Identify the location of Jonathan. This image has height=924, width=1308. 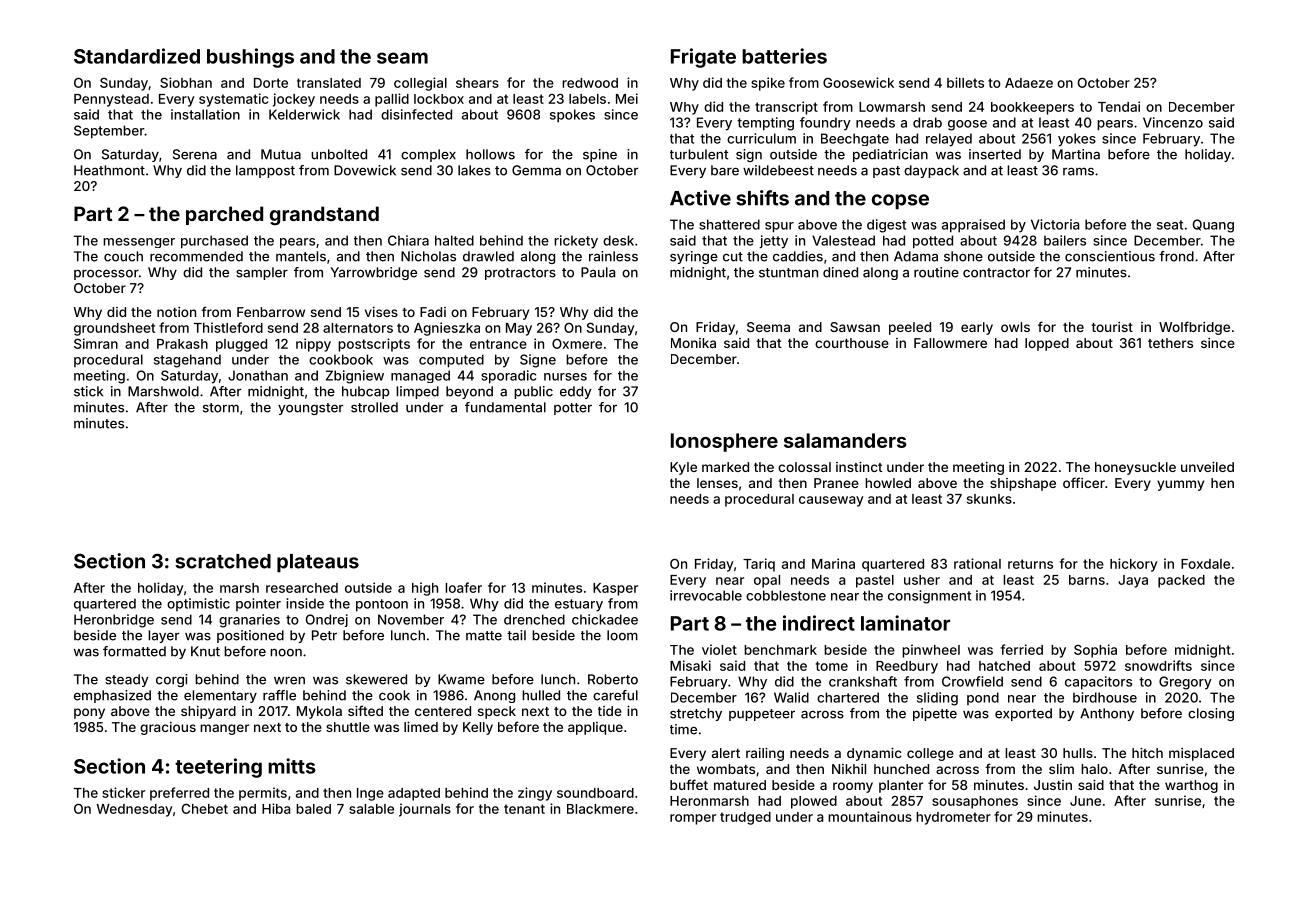
(258, 375).
